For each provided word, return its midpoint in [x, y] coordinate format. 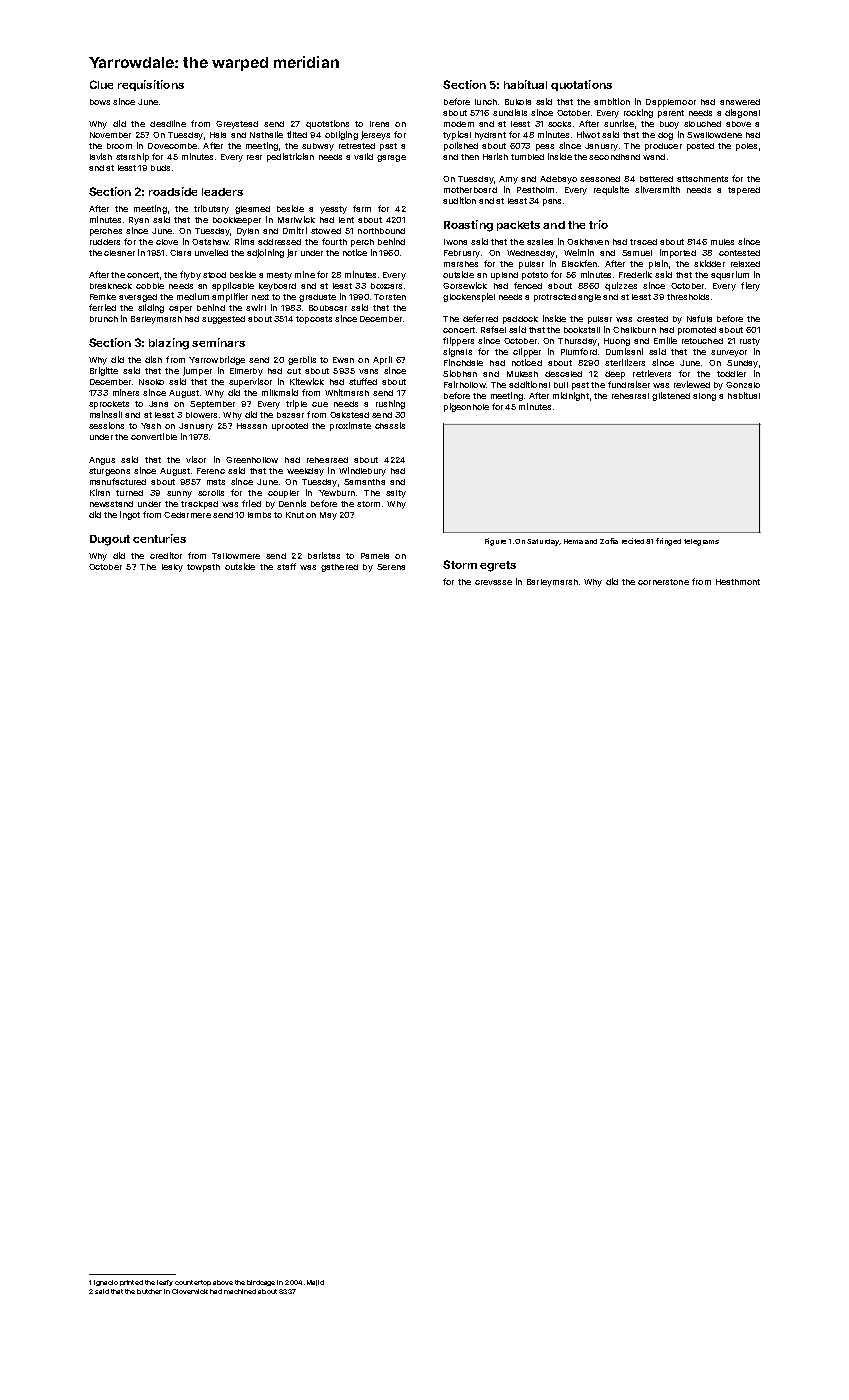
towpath [203, 568]
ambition [612, 101]
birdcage [261, 1283]
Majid [315, 1283]
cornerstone [663, 582]
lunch [486, 102]
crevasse [493, 582]
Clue [101, 84]
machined [240, 1291]
